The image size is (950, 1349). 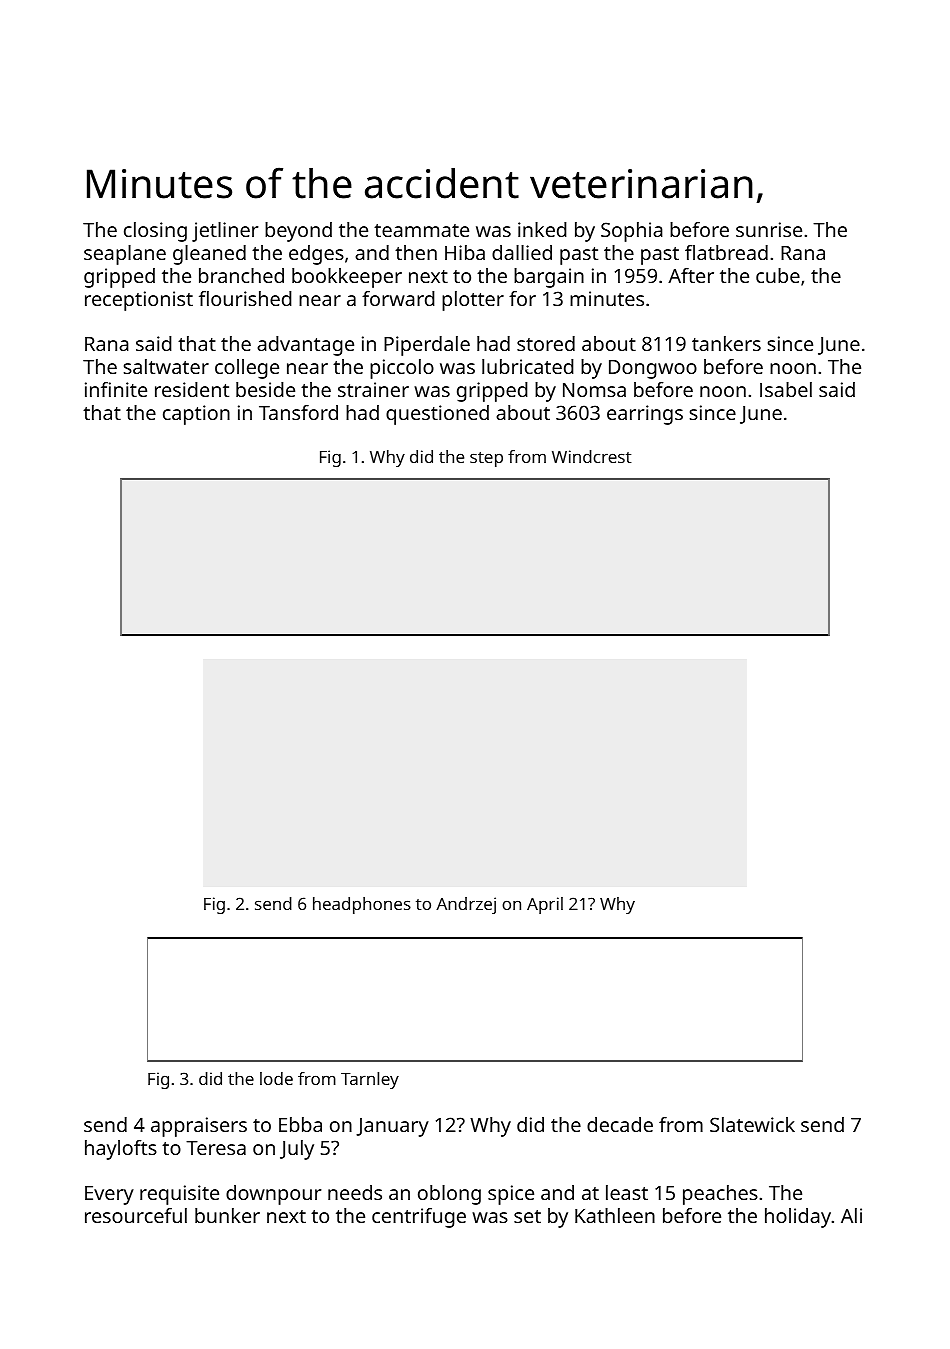 What do you see at coordinates (225, 232) in the screenshot?
I see `jetliner` at bounding box center [225, 232].
